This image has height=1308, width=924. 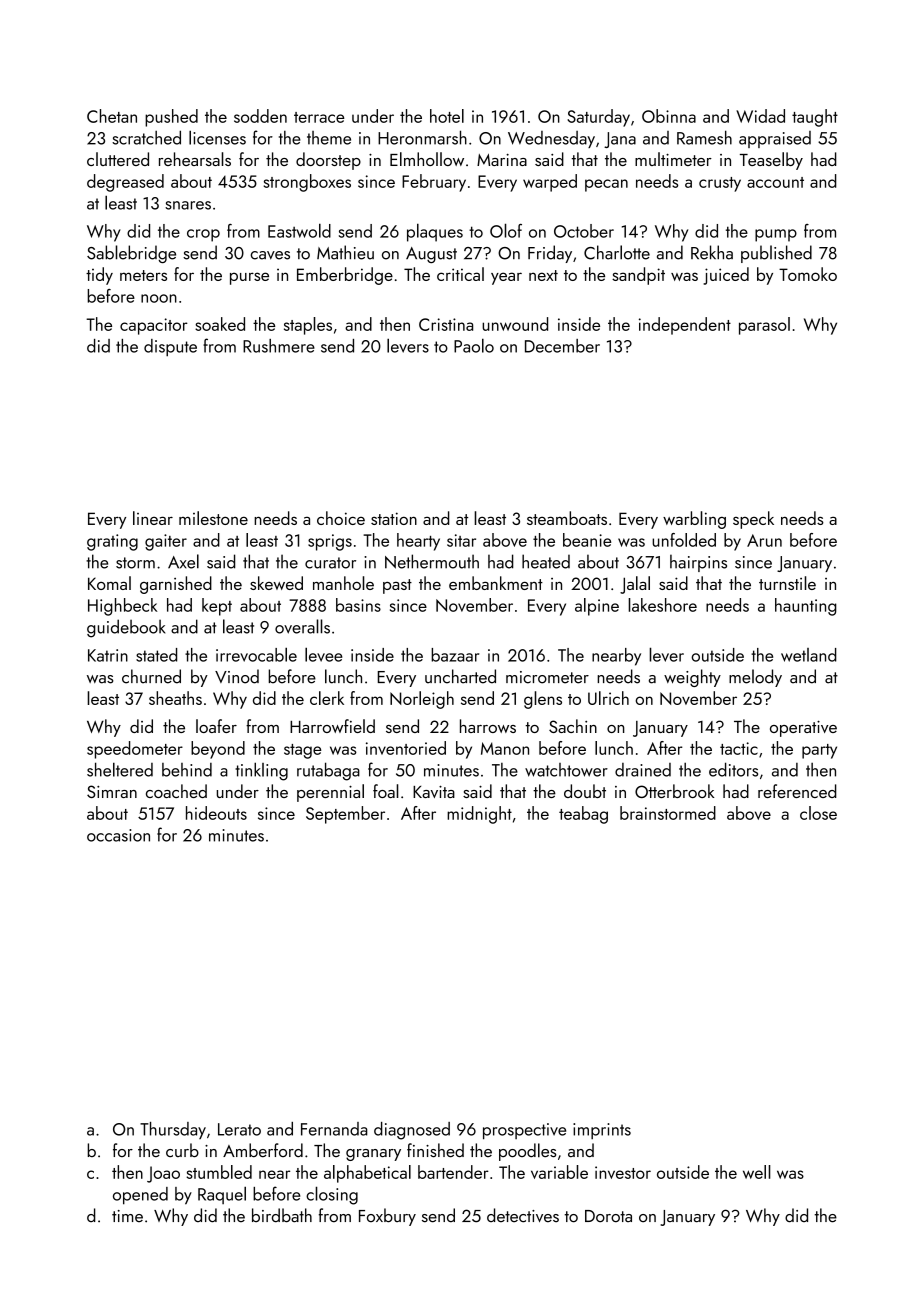 What do you see at coordinates (282, 1215) in the image?
I see `birdbath` at bounding box center [282, 1215].
